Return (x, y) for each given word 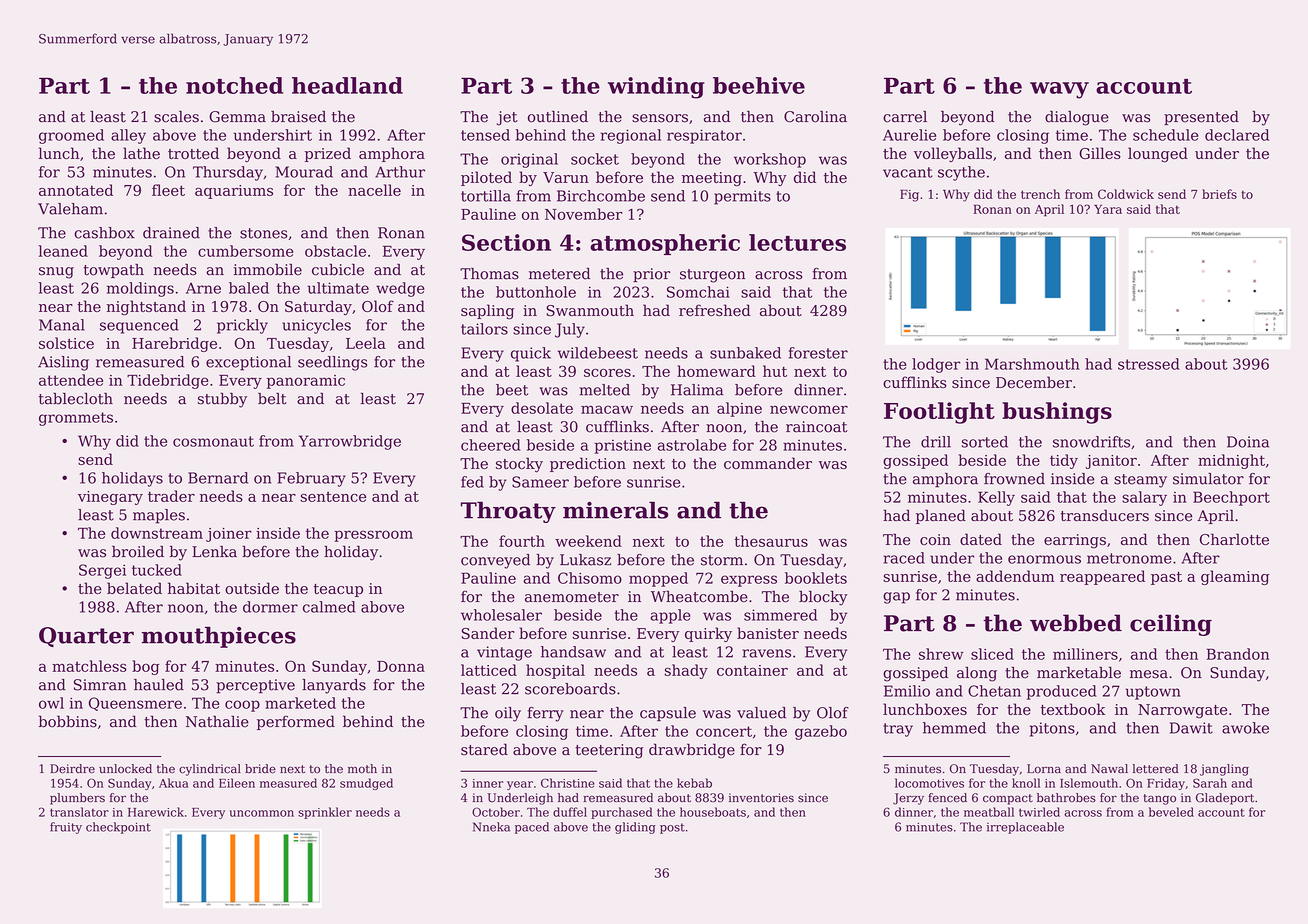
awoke (1245, 728)
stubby (222, 400)
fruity (66, 828)
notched (234, 85)
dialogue (1077, 118)
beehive (759, 85)
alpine (739, 409)
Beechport (1231, 498)
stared (484, 749)
